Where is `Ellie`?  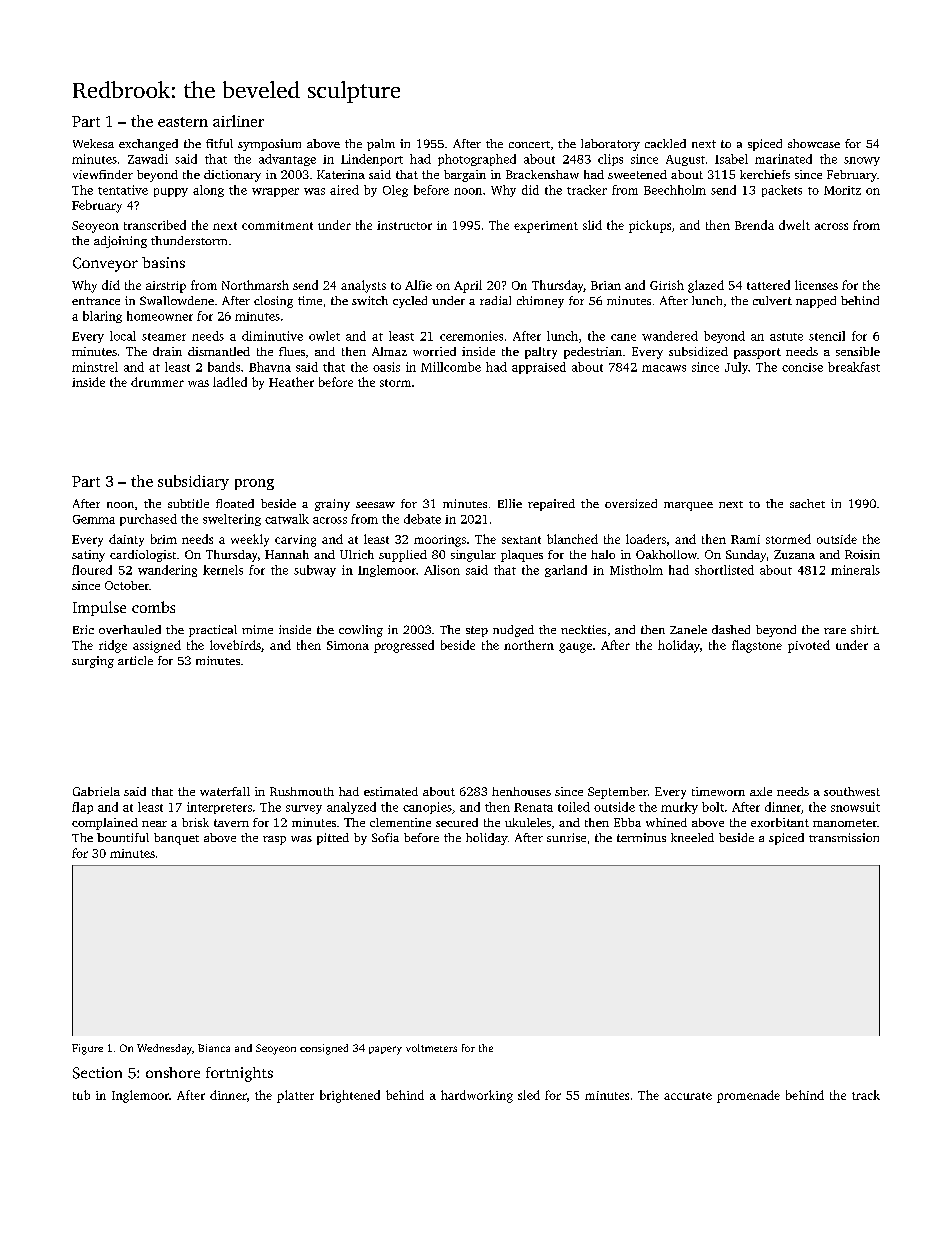 Ellie is located at coordinates (510, 503).
